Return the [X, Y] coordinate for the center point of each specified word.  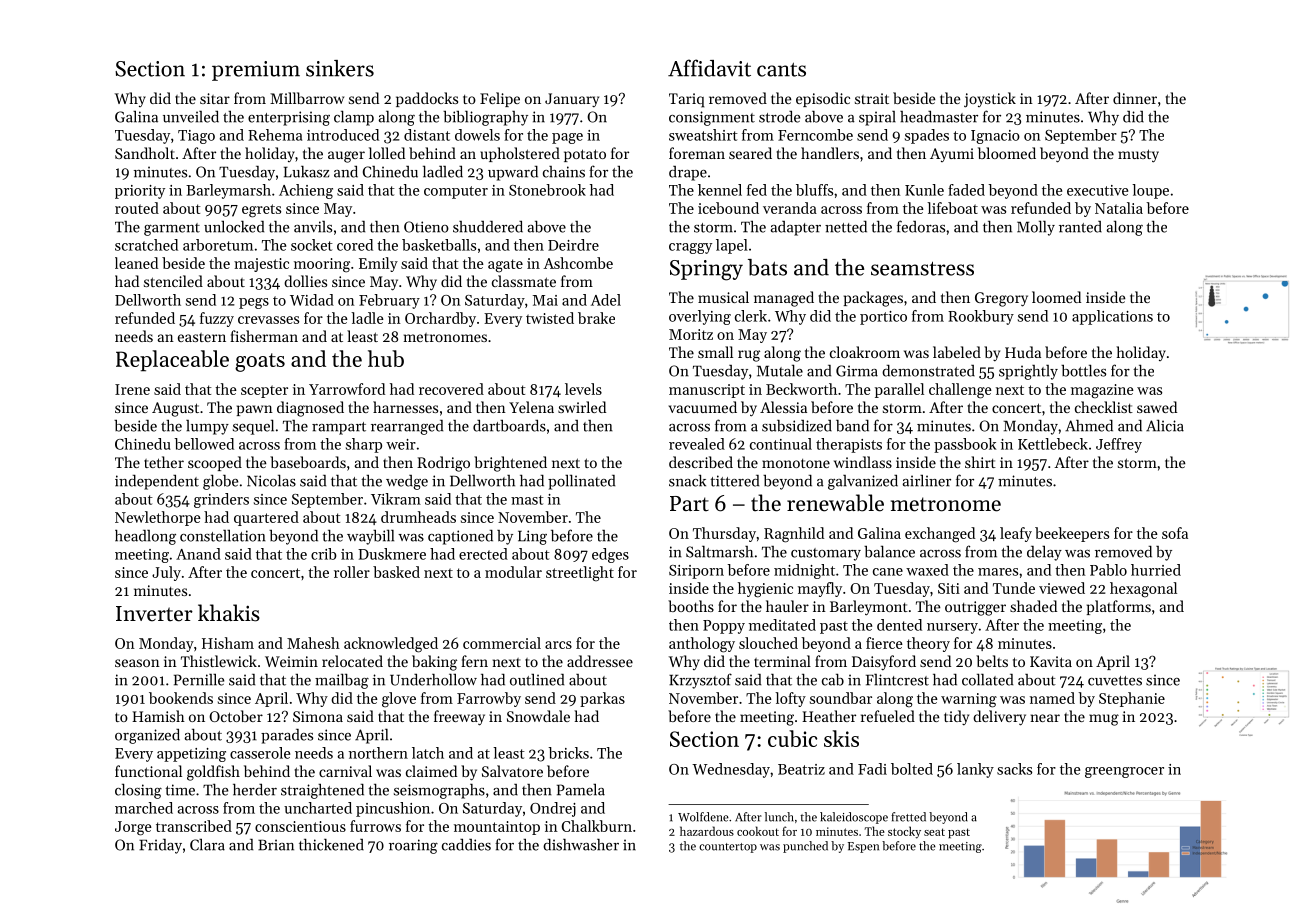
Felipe [500, 99]
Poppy [724, 627]
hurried [1156, 570]
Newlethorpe [158, 518]
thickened [331, 845]
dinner [1135, 98]
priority [140, 192]
